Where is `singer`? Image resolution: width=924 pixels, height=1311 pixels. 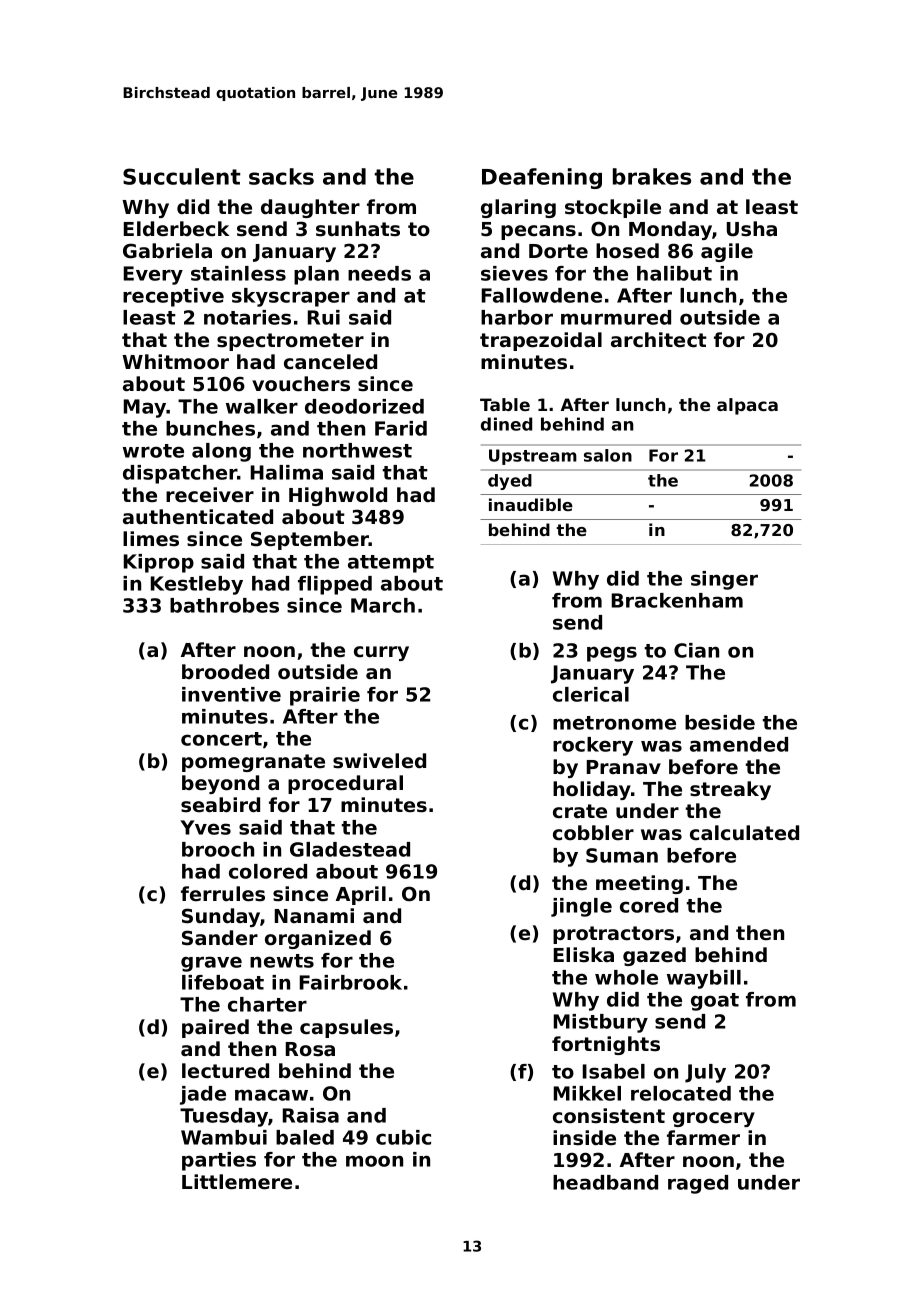
singer is located at coordinates (724, 580).
